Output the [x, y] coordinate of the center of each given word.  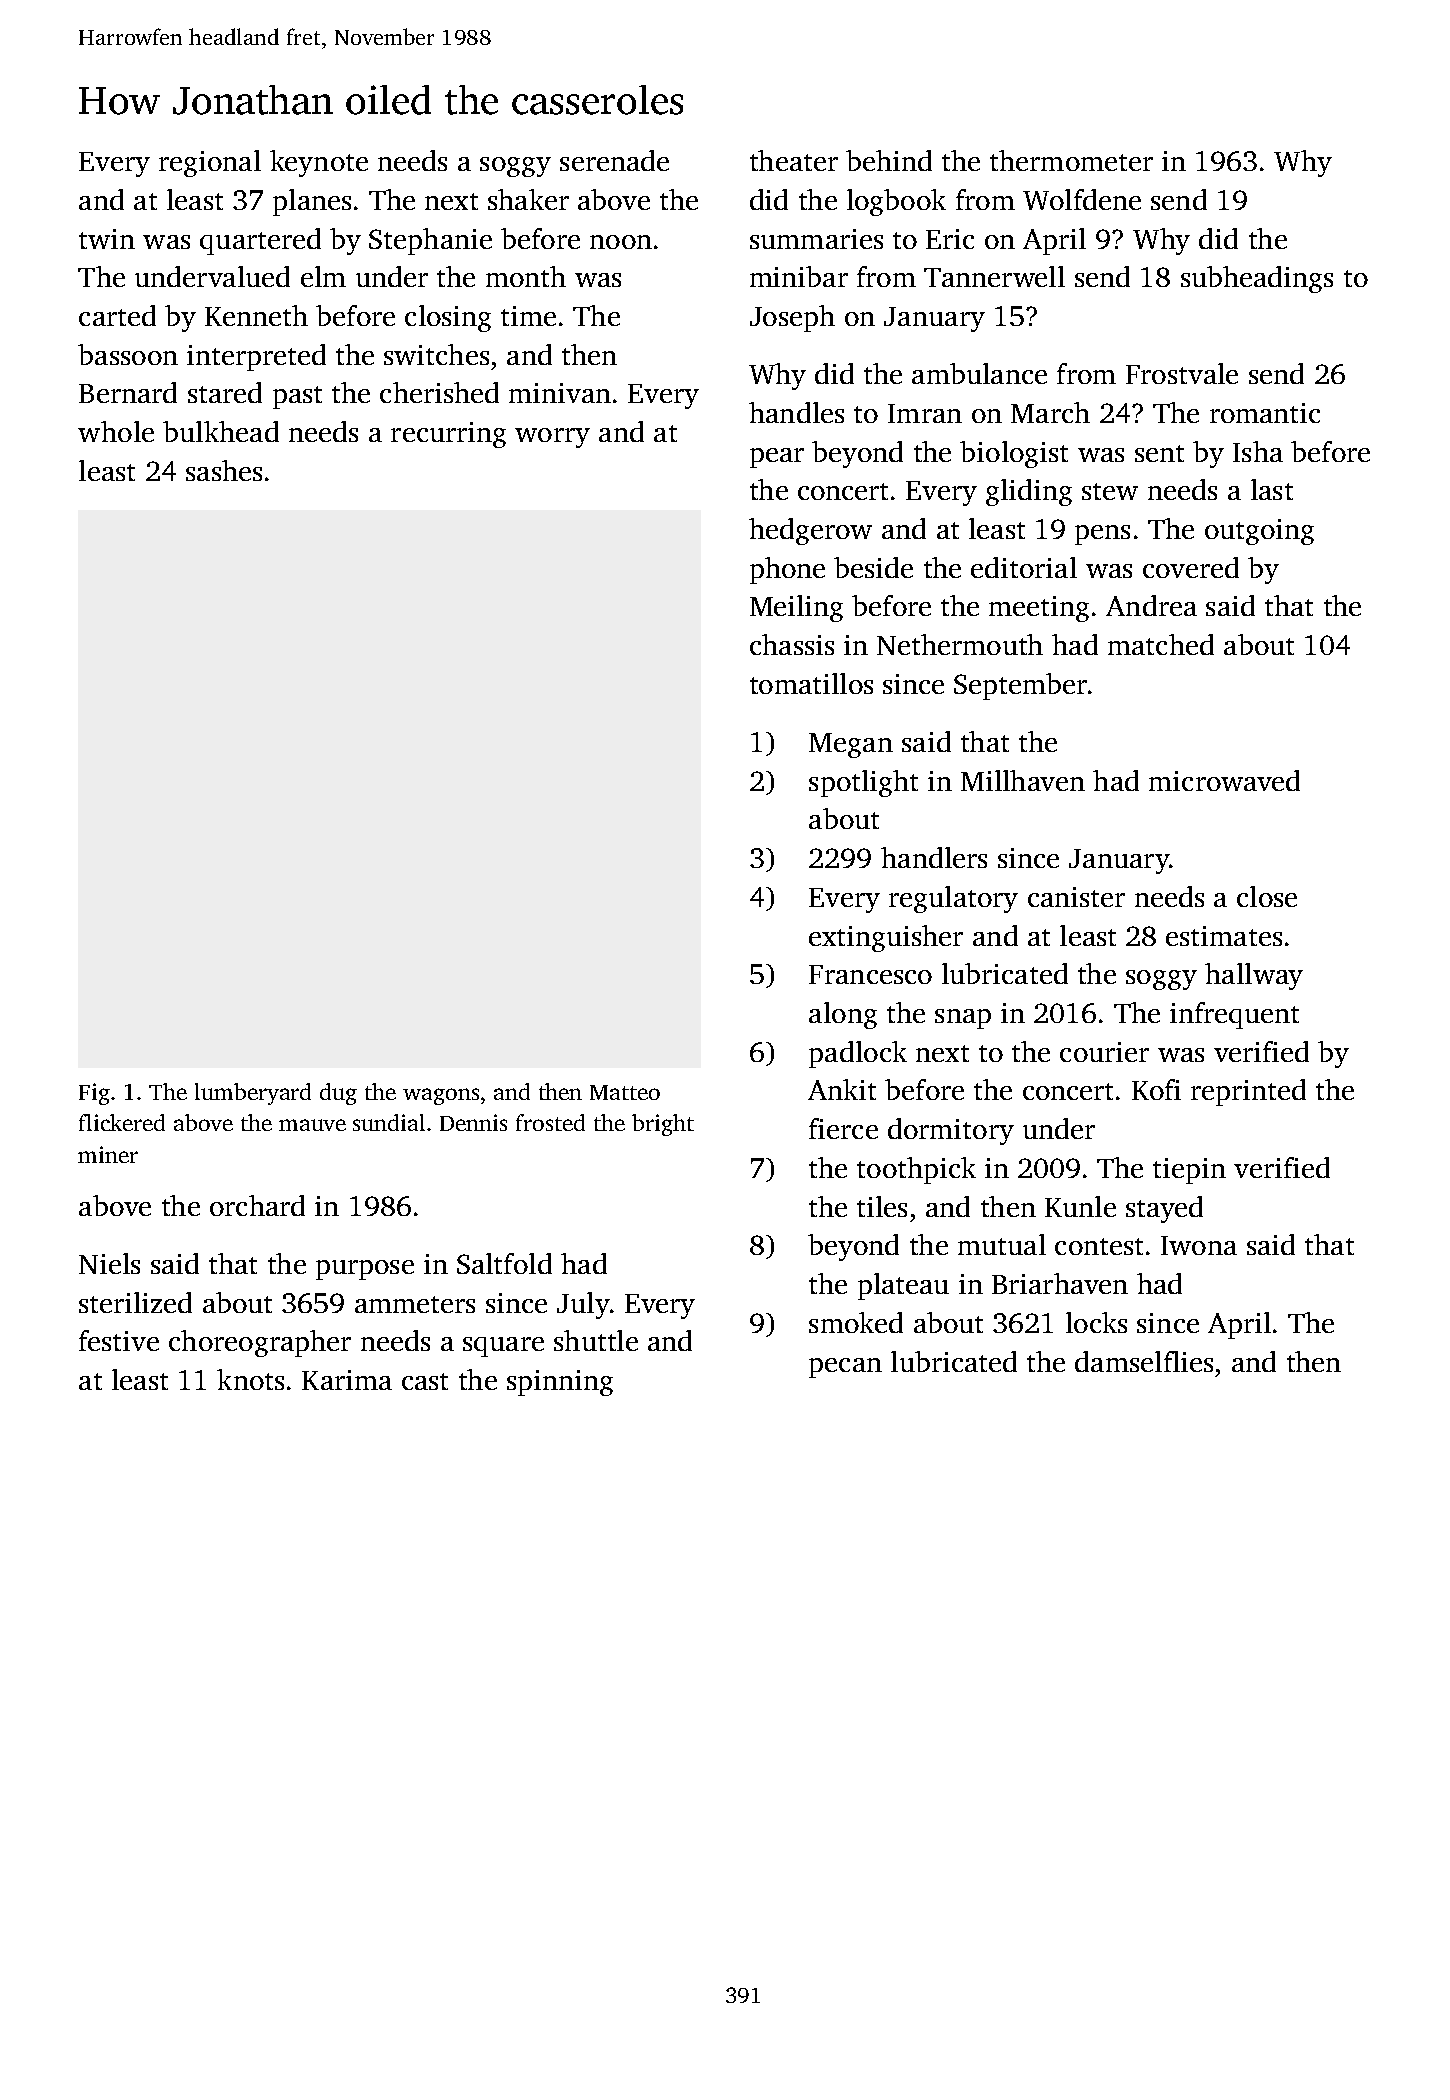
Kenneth [256, 315]
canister [1076, 897]
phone [787, 570]
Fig [94, 1094]
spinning [560, 1383]
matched [1161, 644]
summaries [816, 239]
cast [425, 1381]
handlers [934, 857]
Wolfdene [1082, 199]
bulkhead [221, 431]
